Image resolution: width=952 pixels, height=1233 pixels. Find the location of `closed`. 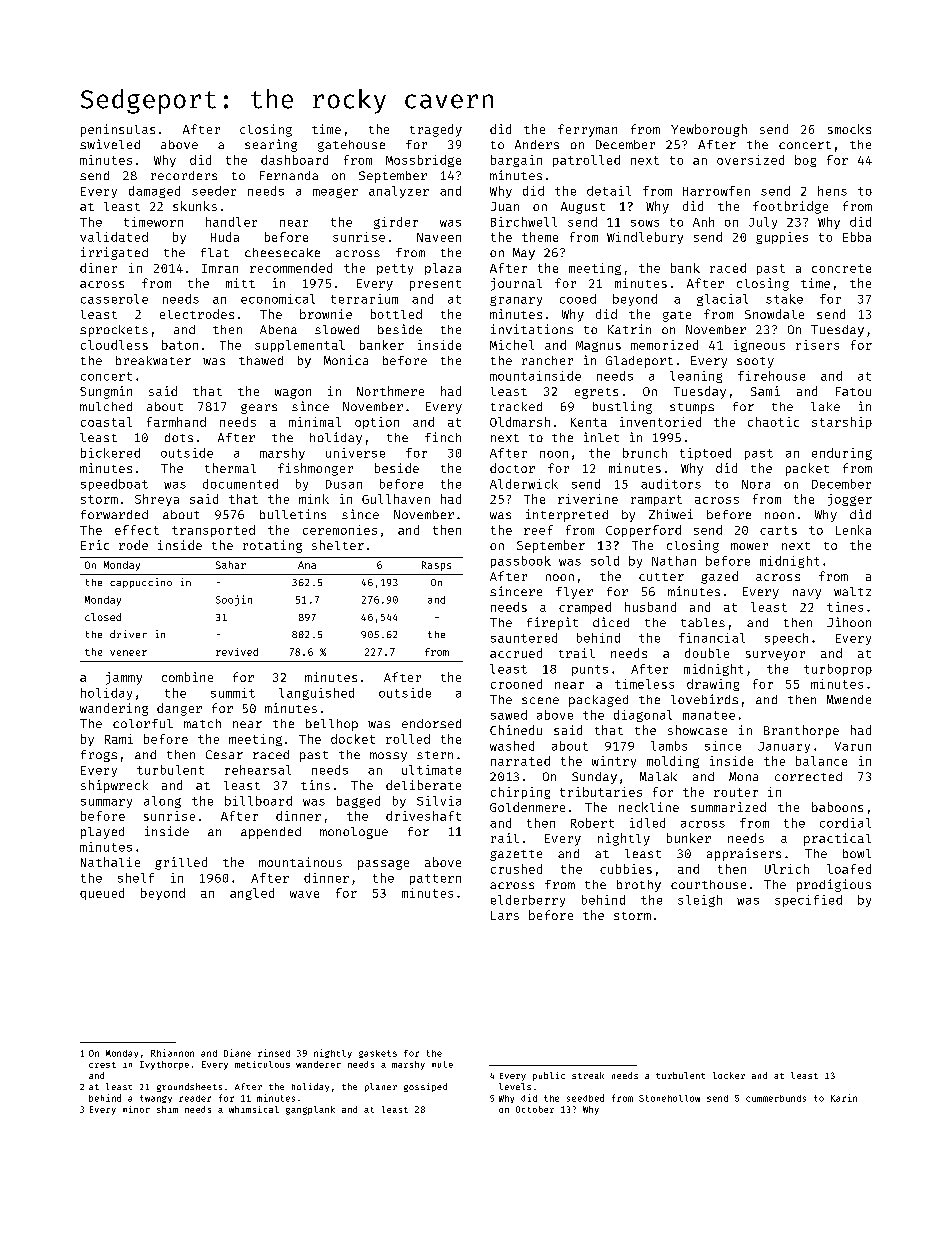

closed is located at coordinates (103, 617).
